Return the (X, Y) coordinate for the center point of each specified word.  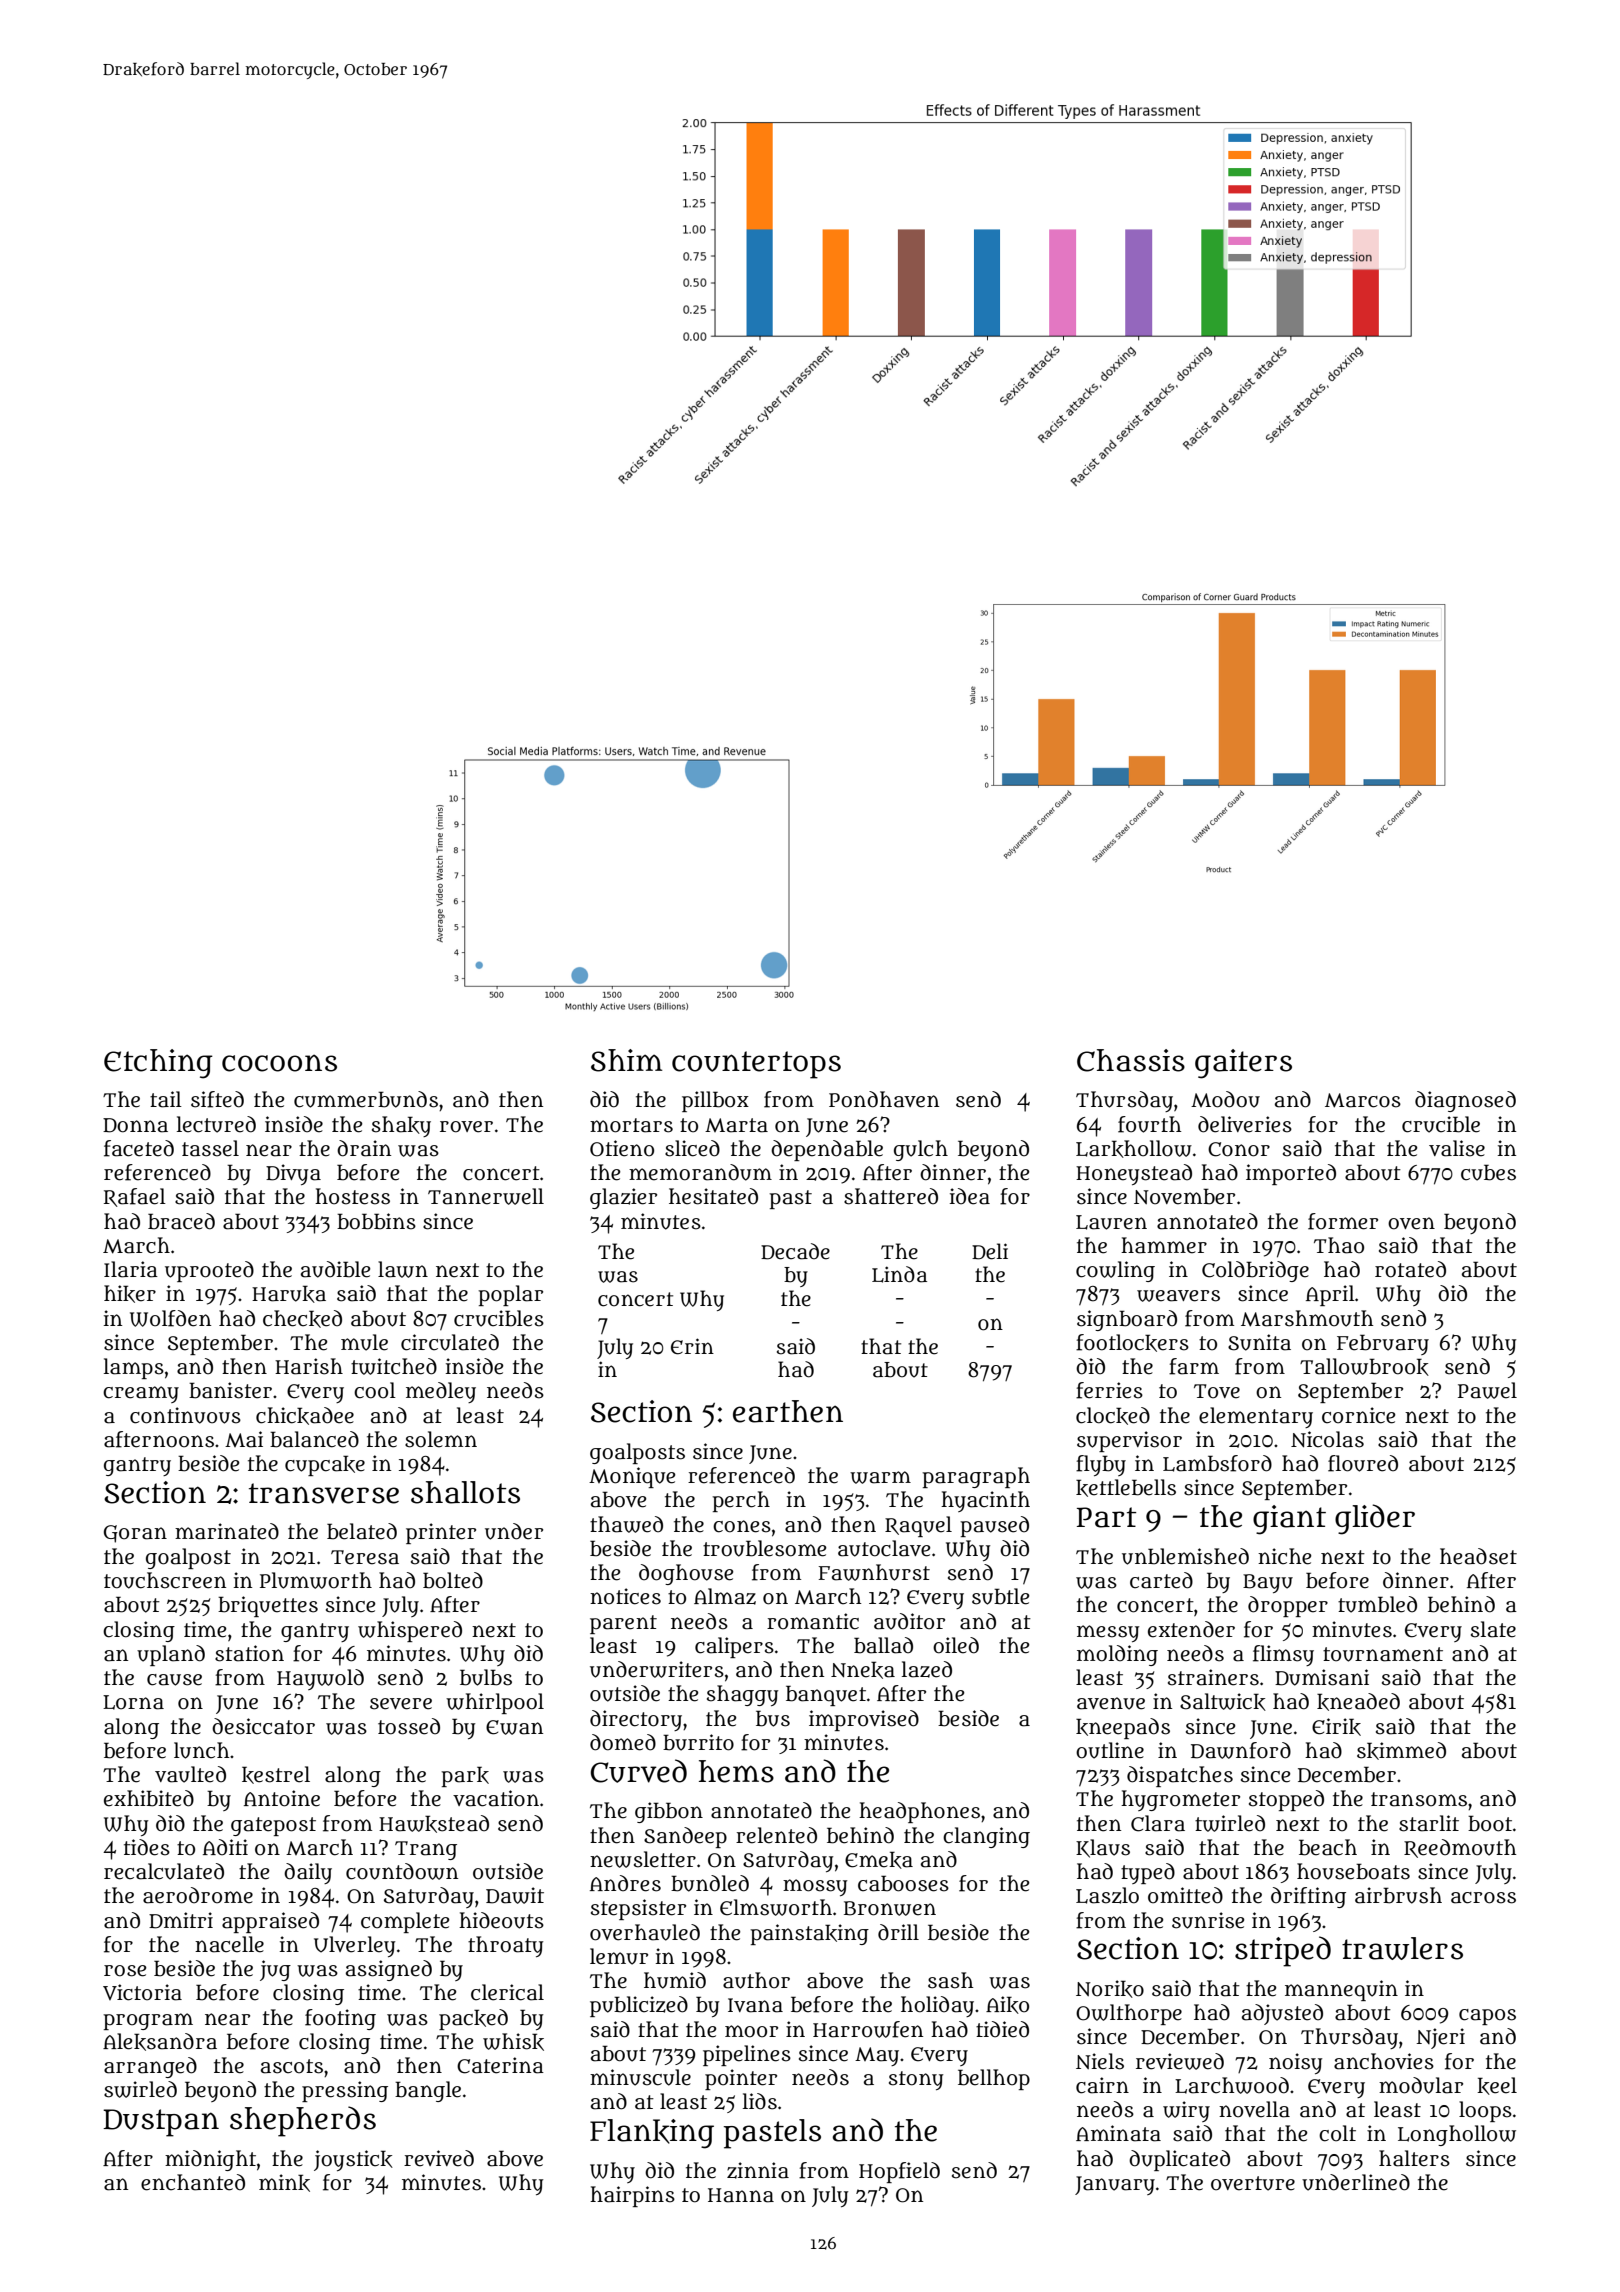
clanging (986, 1837)
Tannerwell (486, 1196)
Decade (795, 1251)
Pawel (1487, 1390)
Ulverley (354, 1946)
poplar (510, 1295)
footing (340, 2019)
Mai (244, 1439)
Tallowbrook (1364, 1367)
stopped (1286, 1800)
